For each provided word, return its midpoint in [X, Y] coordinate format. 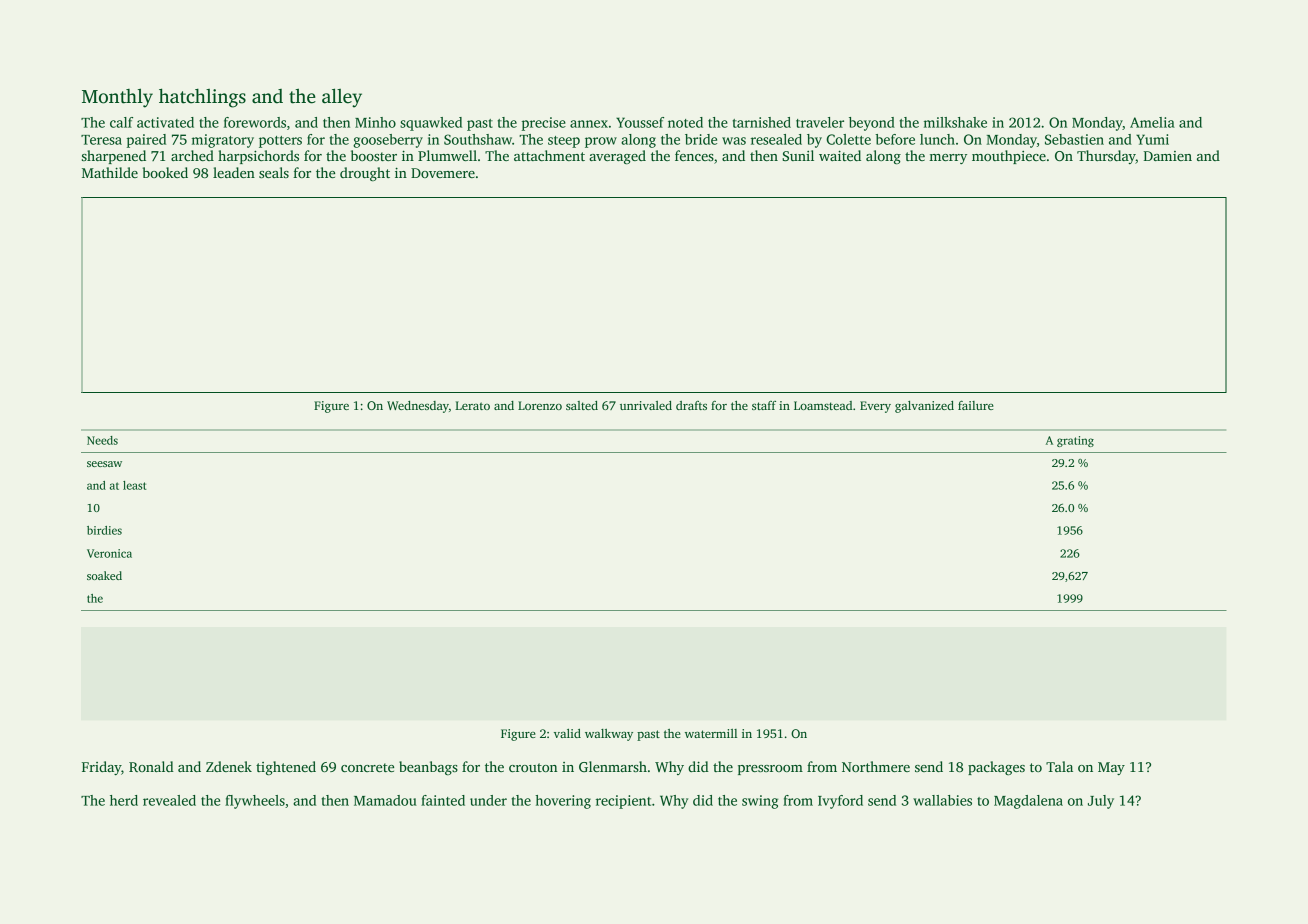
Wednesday [418, 407]
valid [567, 733]
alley [342, 98]
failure [976, 405]
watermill [711, 733]
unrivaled [646, 405]
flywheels [255, 802]
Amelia [1152, 122]
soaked [104, 575]
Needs [102, 440]
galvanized [924, 407]
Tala [1059, 766]
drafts [691, 405]
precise [544, 124]
